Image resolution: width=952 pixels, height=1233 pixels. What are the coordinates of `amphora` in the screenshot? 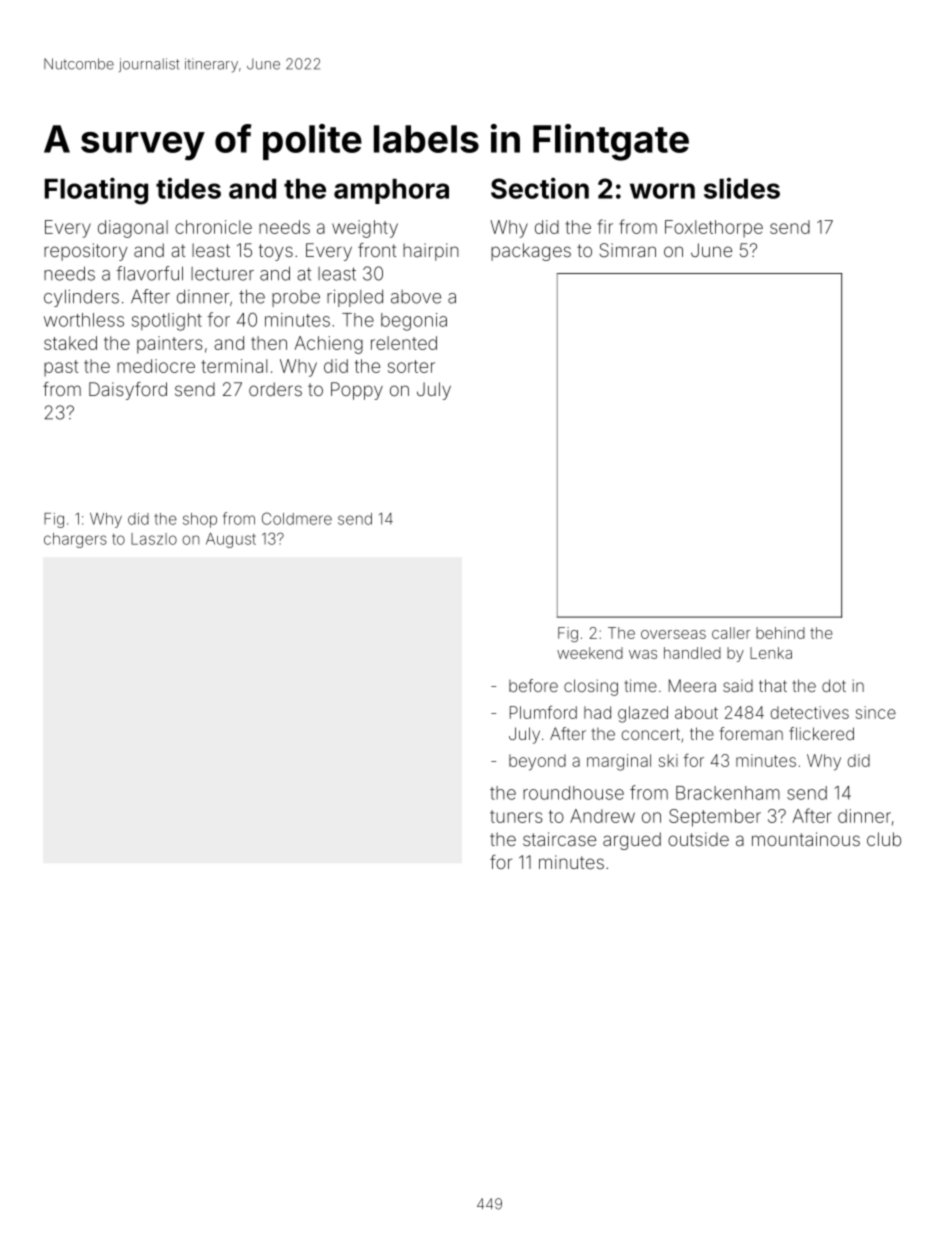 It's located at (391, 191).
